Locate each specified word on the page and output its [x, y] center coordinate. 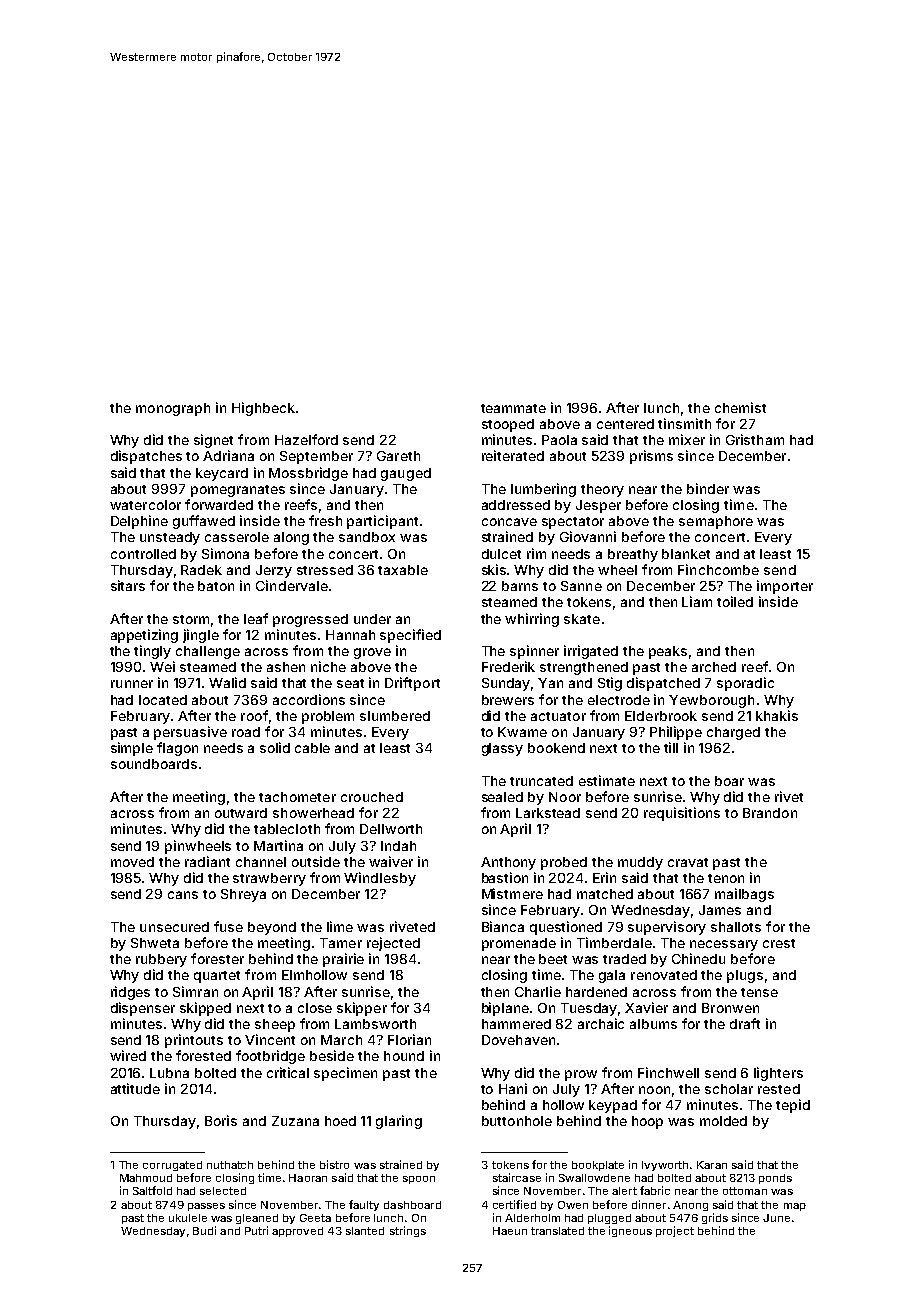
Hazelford [306, 439]
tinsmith [684, 423]
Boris [221, 1120]
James [720, 910]
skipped [205, 1009]
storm [191, 619]
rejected [393, 944]
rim [536, 553]
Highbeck [263, 409]
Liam [697, 601]
